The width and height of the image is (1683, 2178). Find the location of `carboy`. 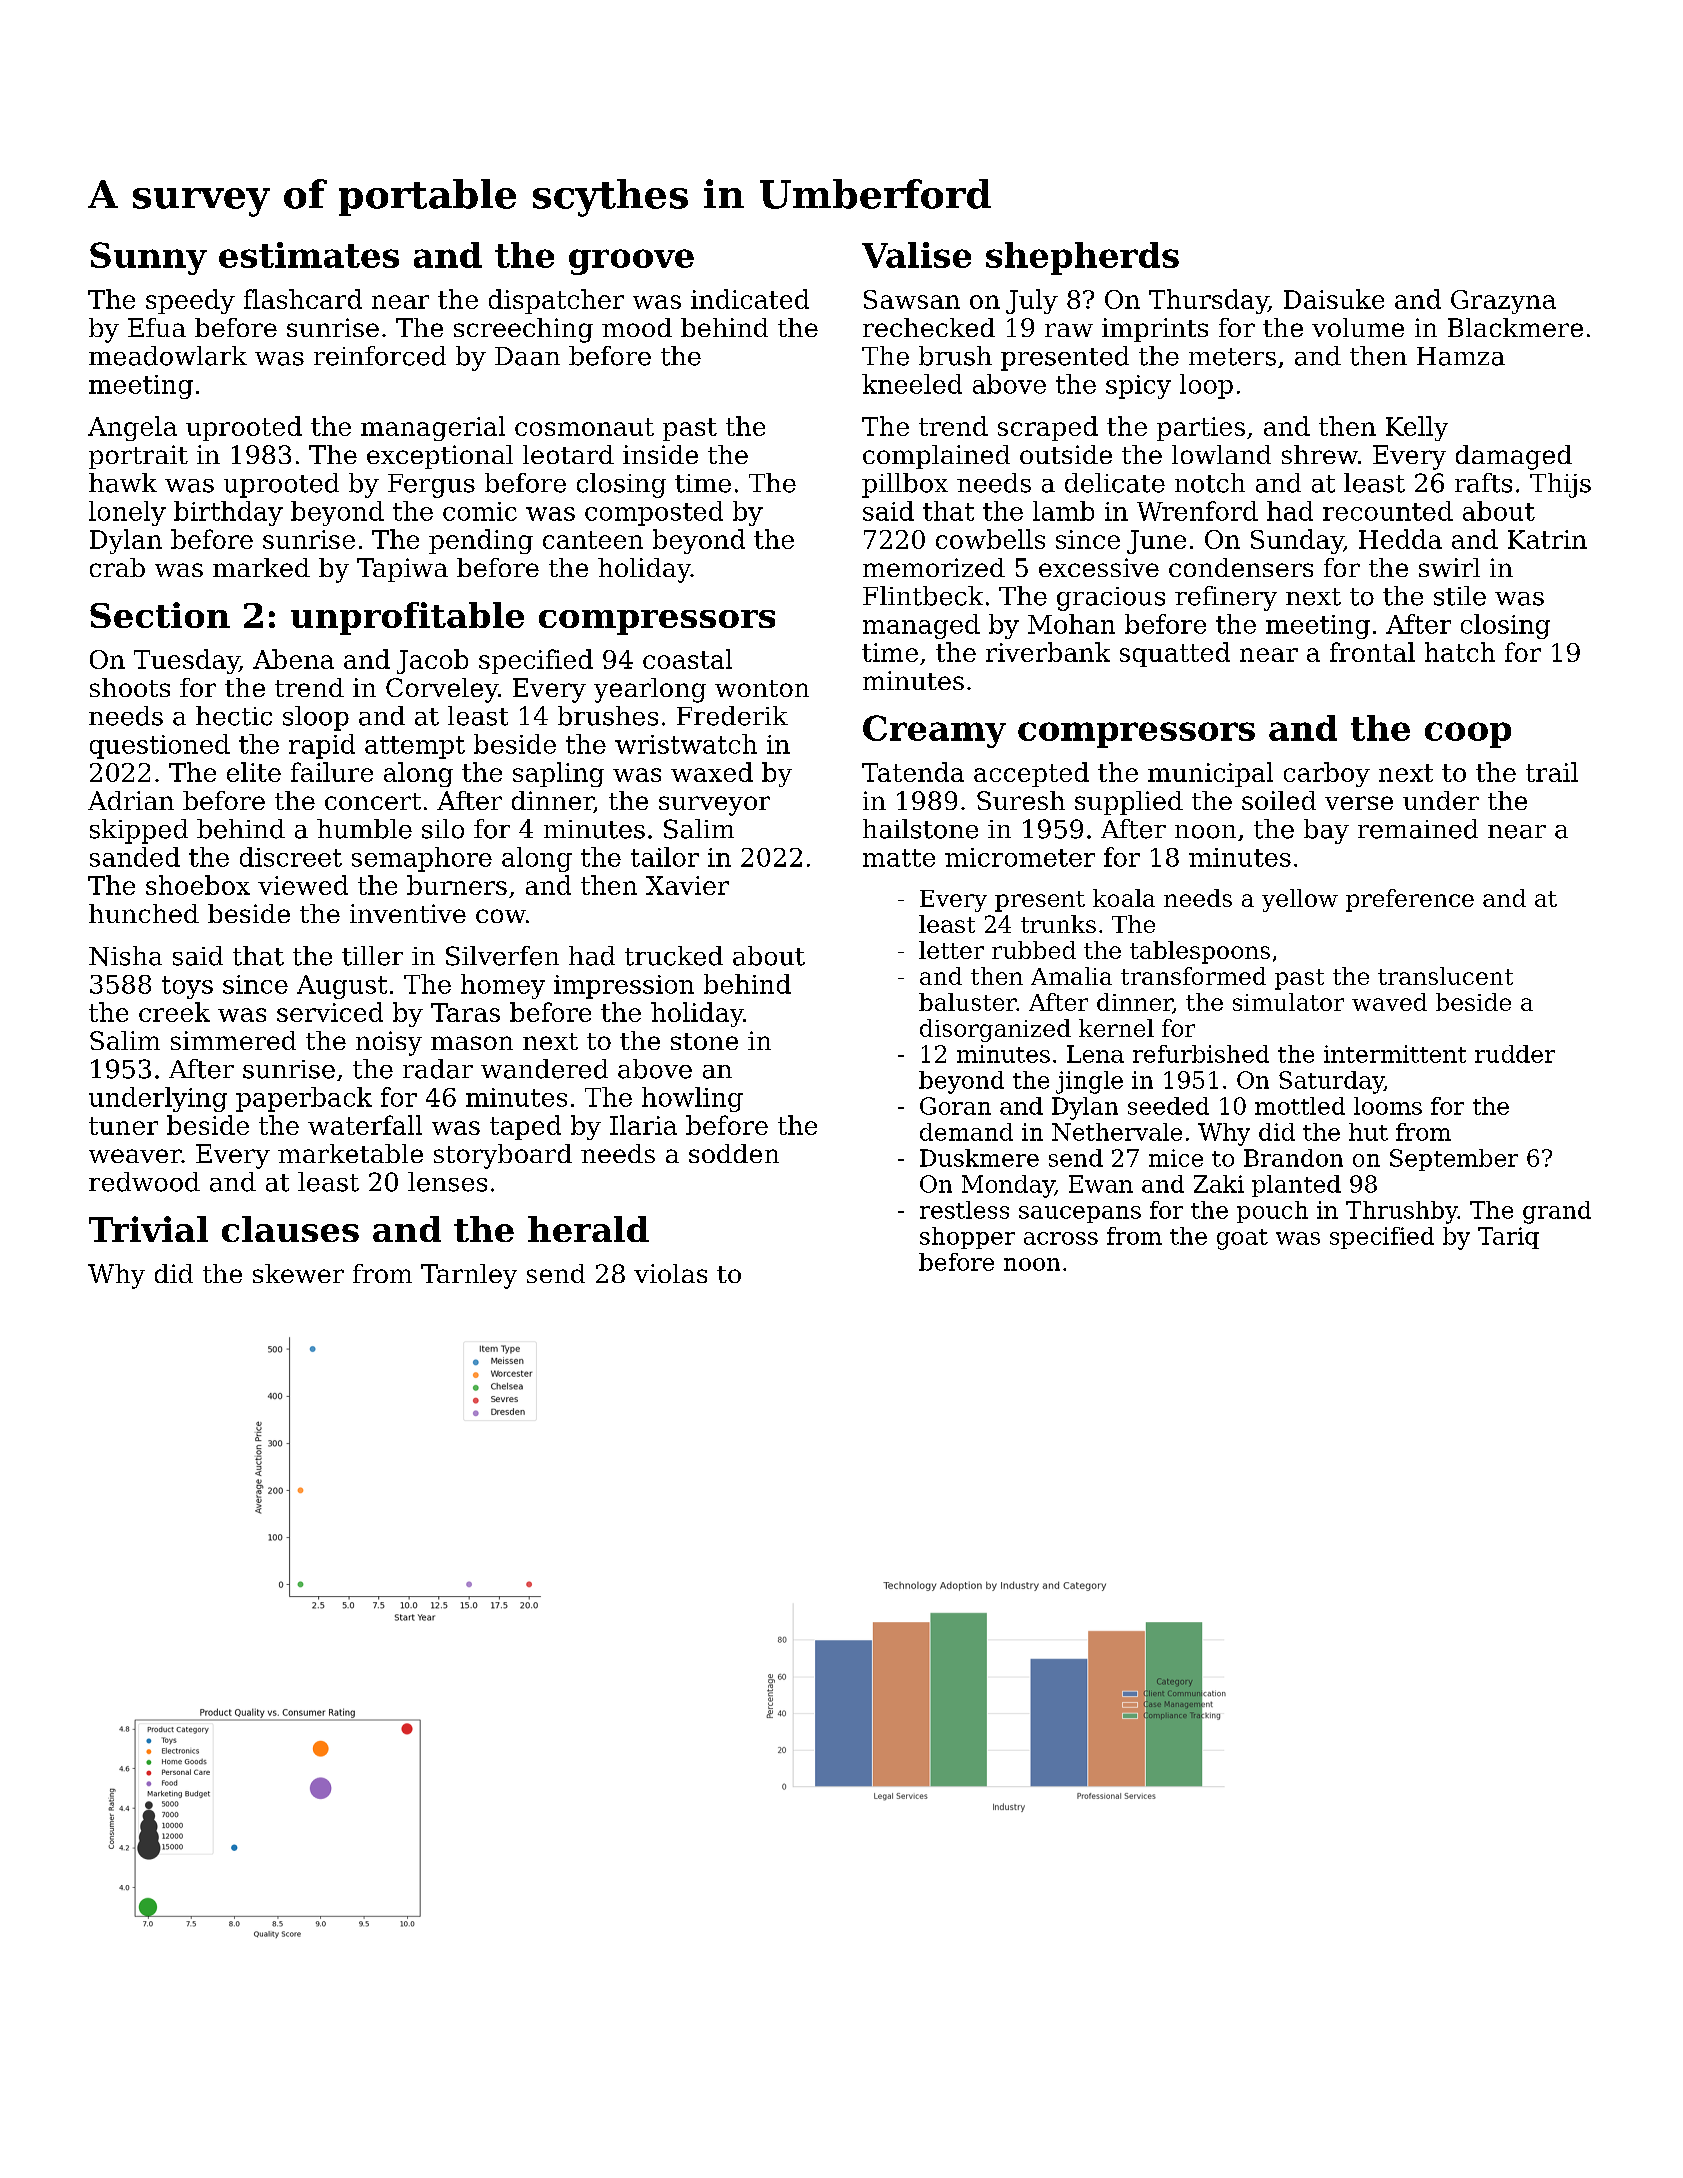

carboy is located at coordinates (1327, 774).
